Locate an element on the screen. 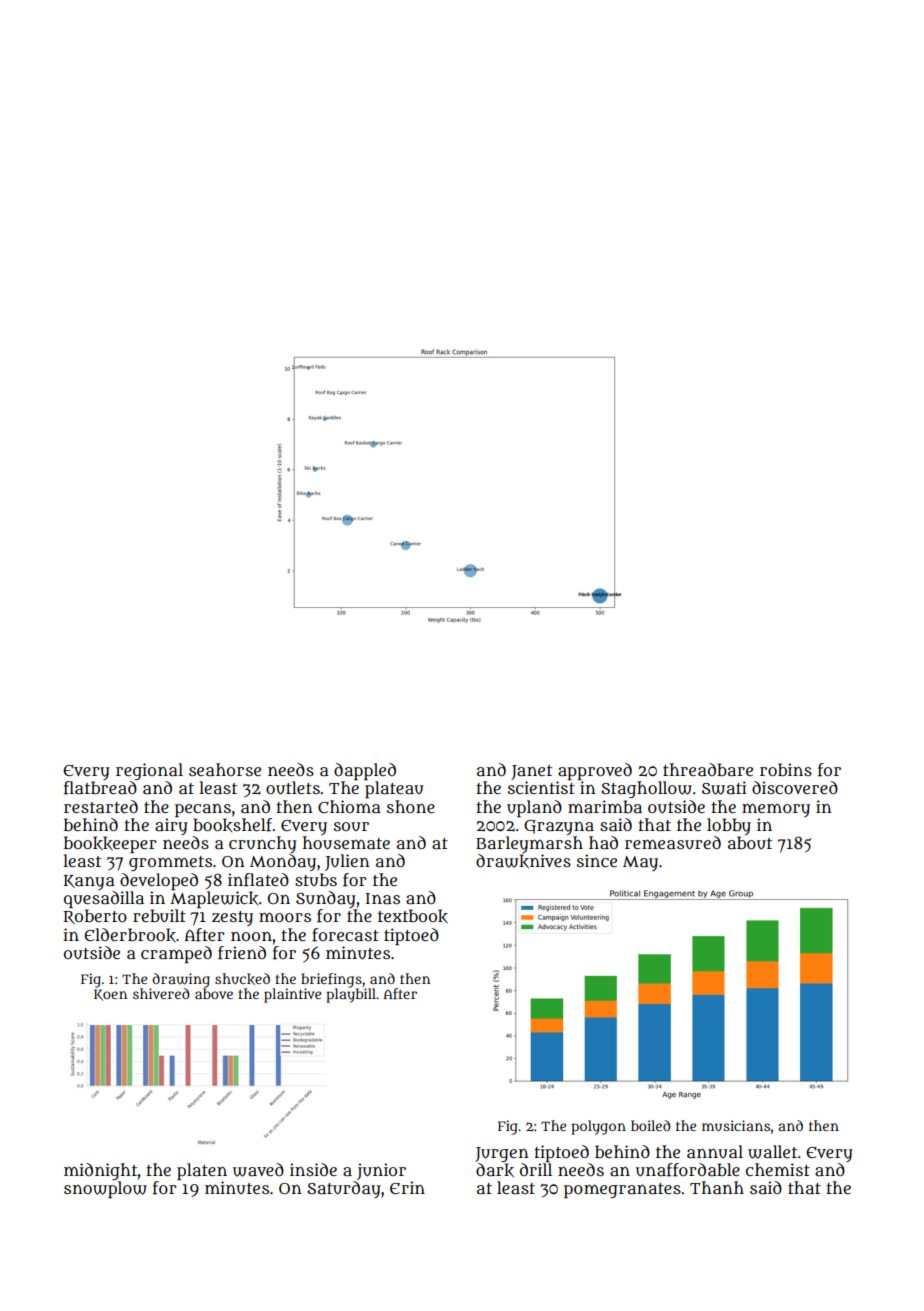 The image size is (924, 1311). cramped is located at coordinates (176, 954).
